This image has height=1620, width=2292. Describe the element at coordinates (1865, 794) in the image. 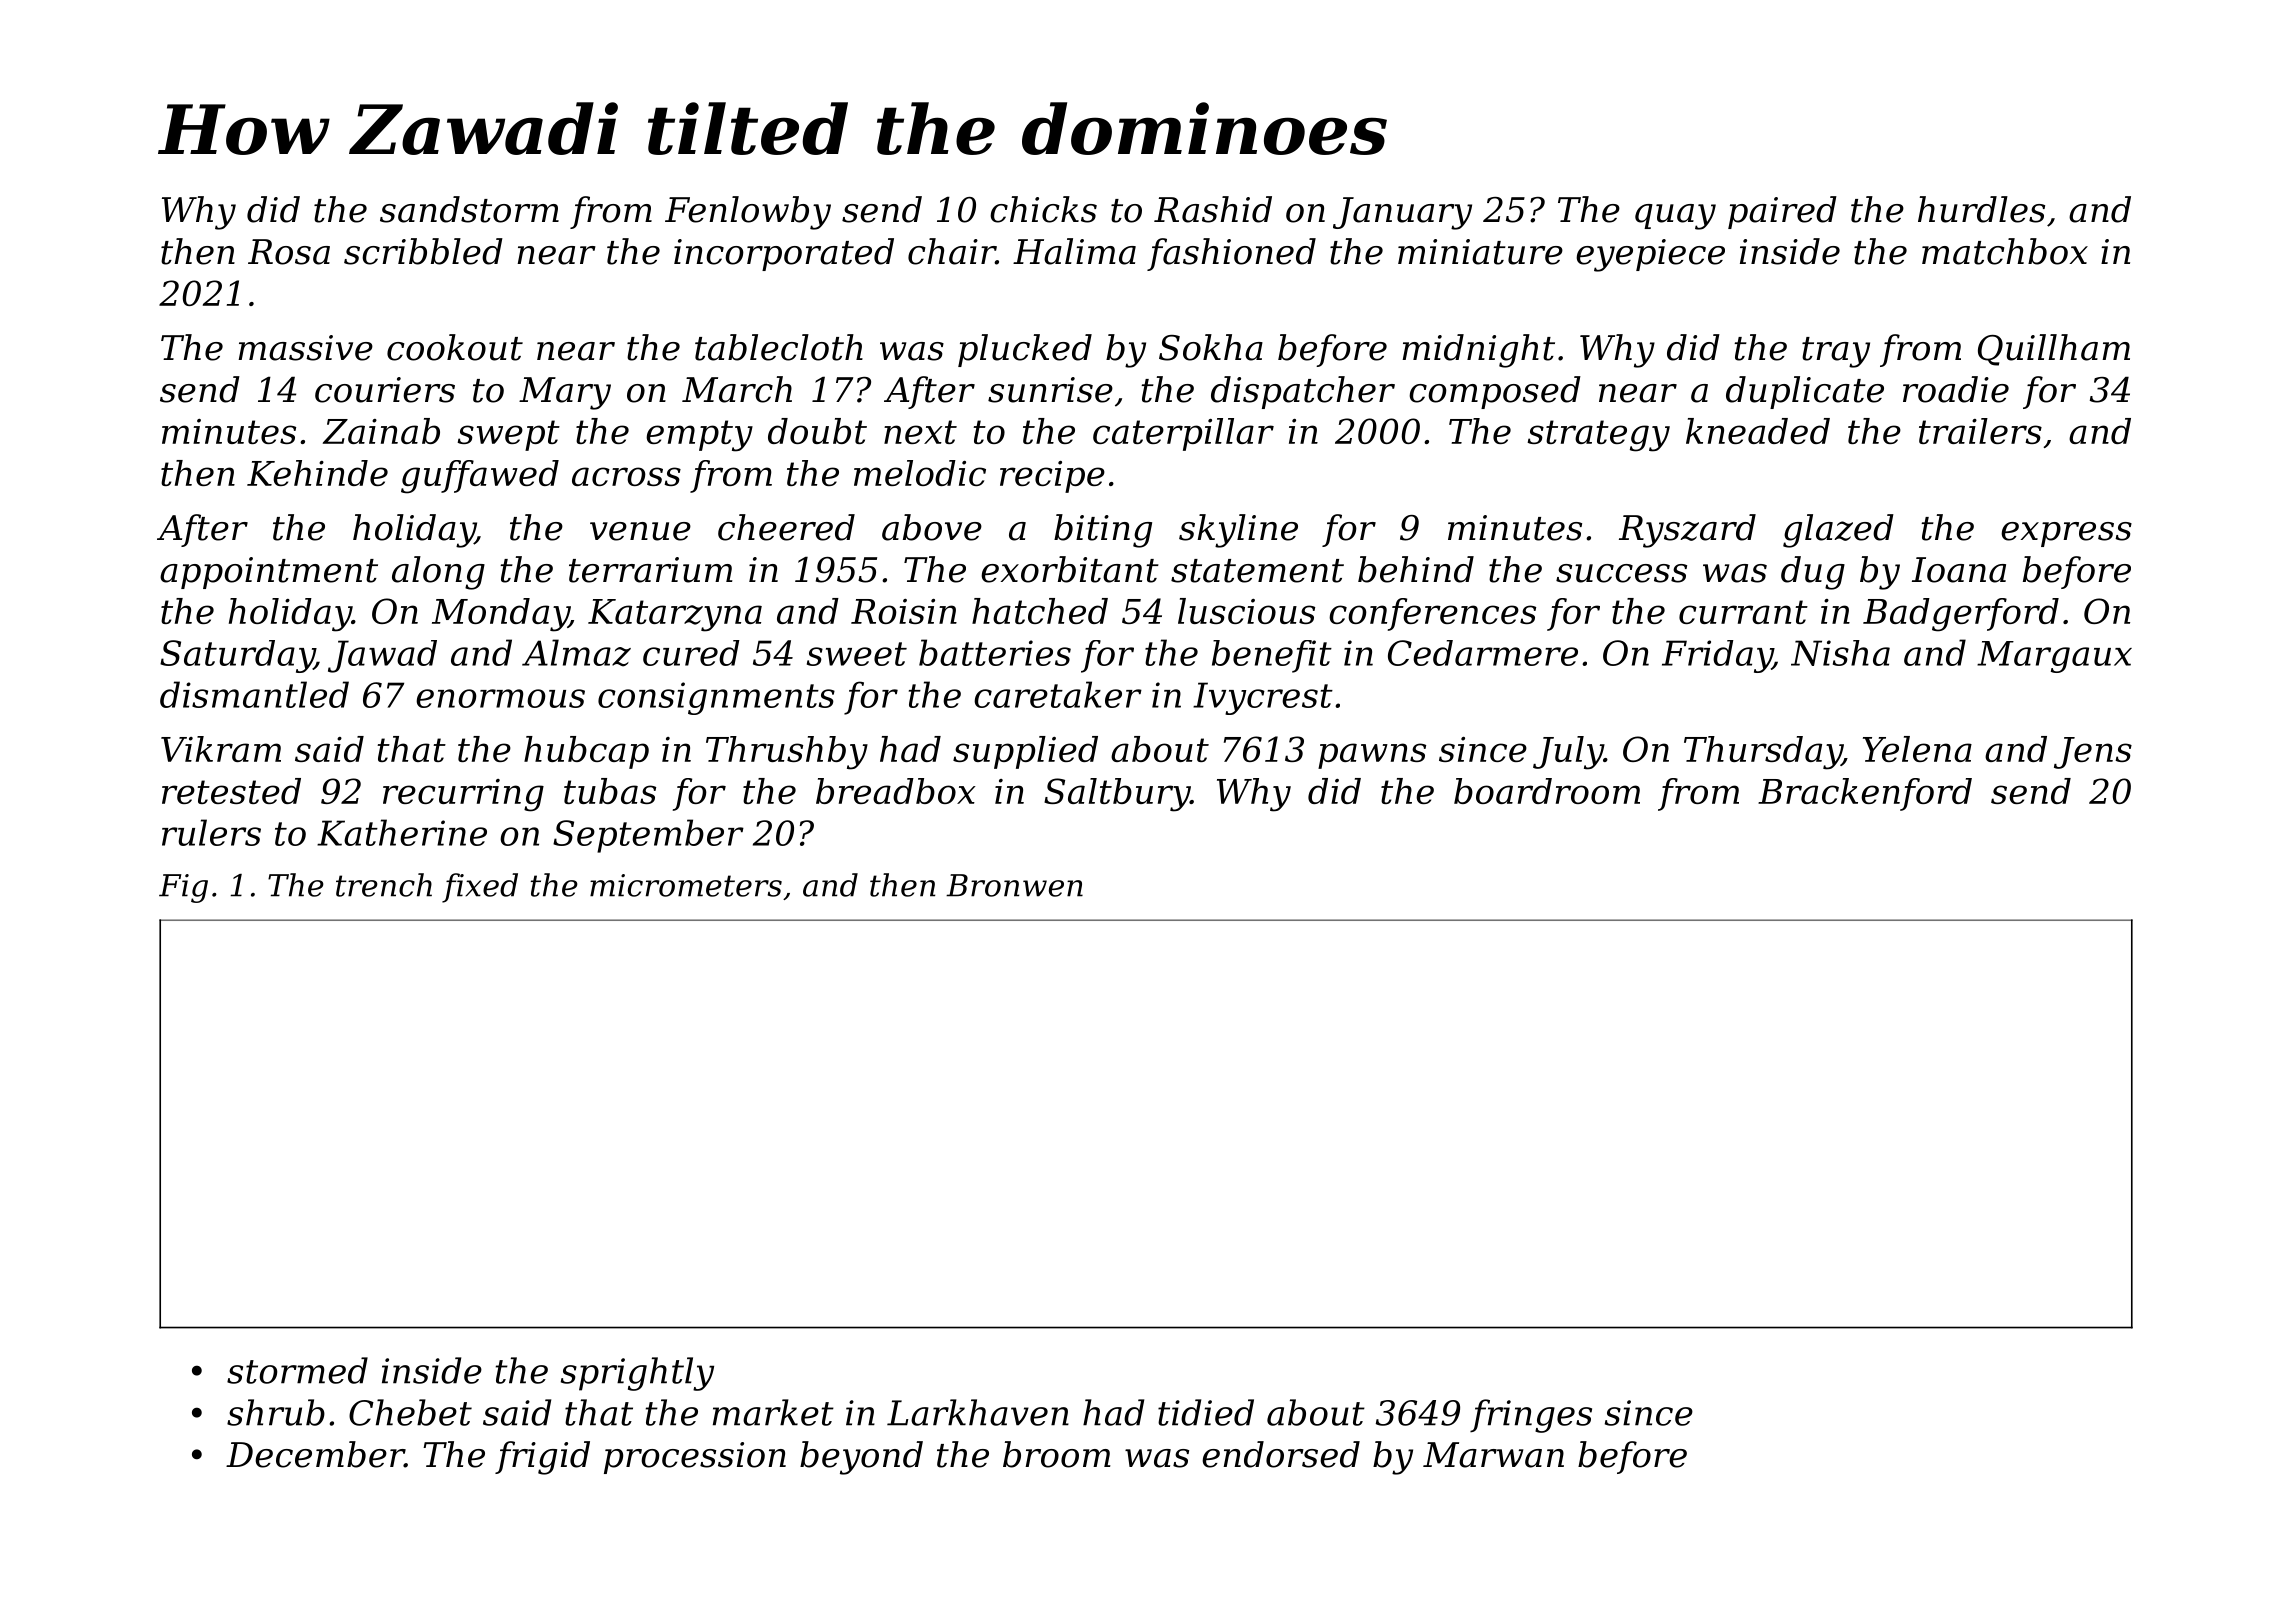

I see `Brackenford` at that location.
